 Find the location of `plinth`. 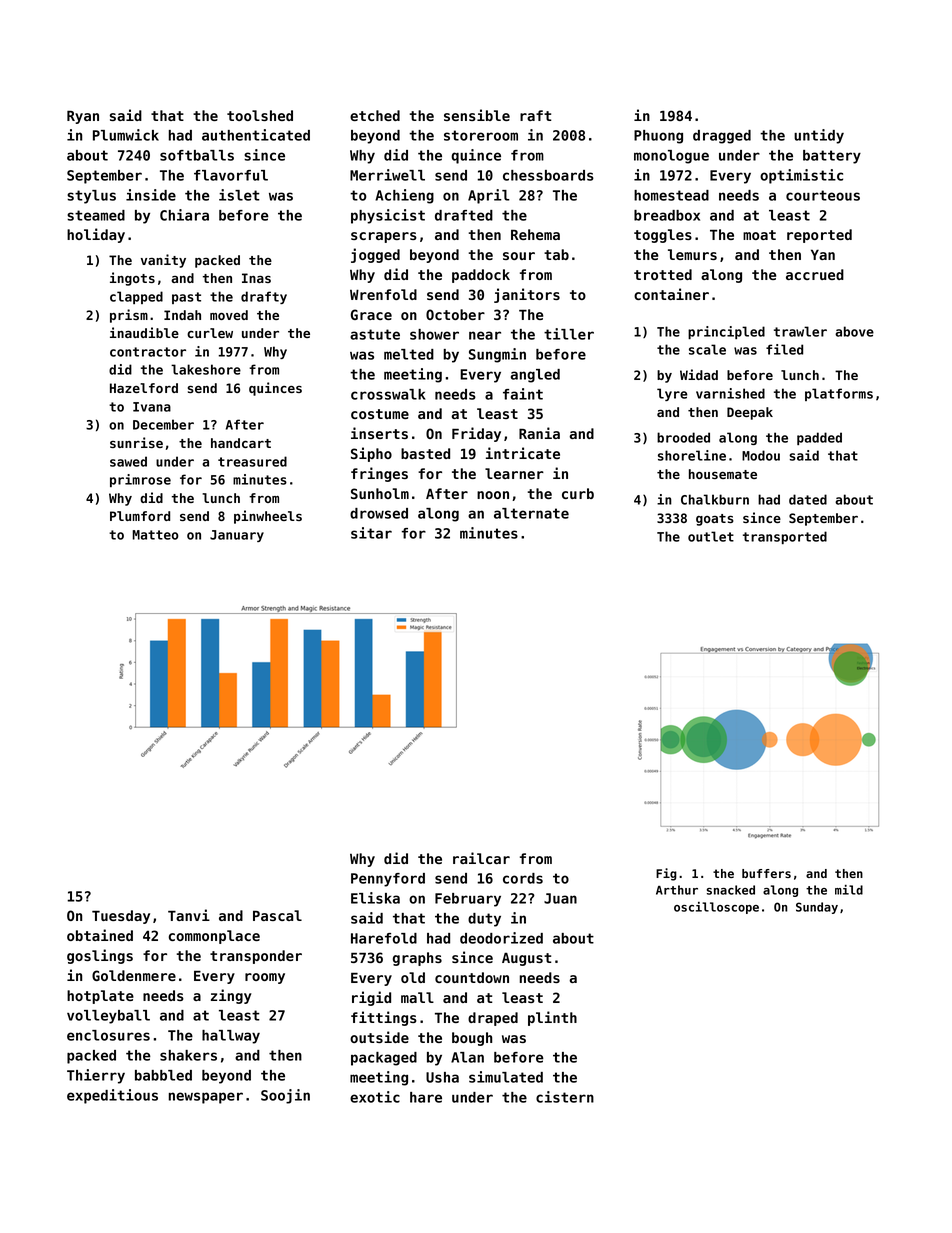

plinth is located at coordinates (552, 1018).
